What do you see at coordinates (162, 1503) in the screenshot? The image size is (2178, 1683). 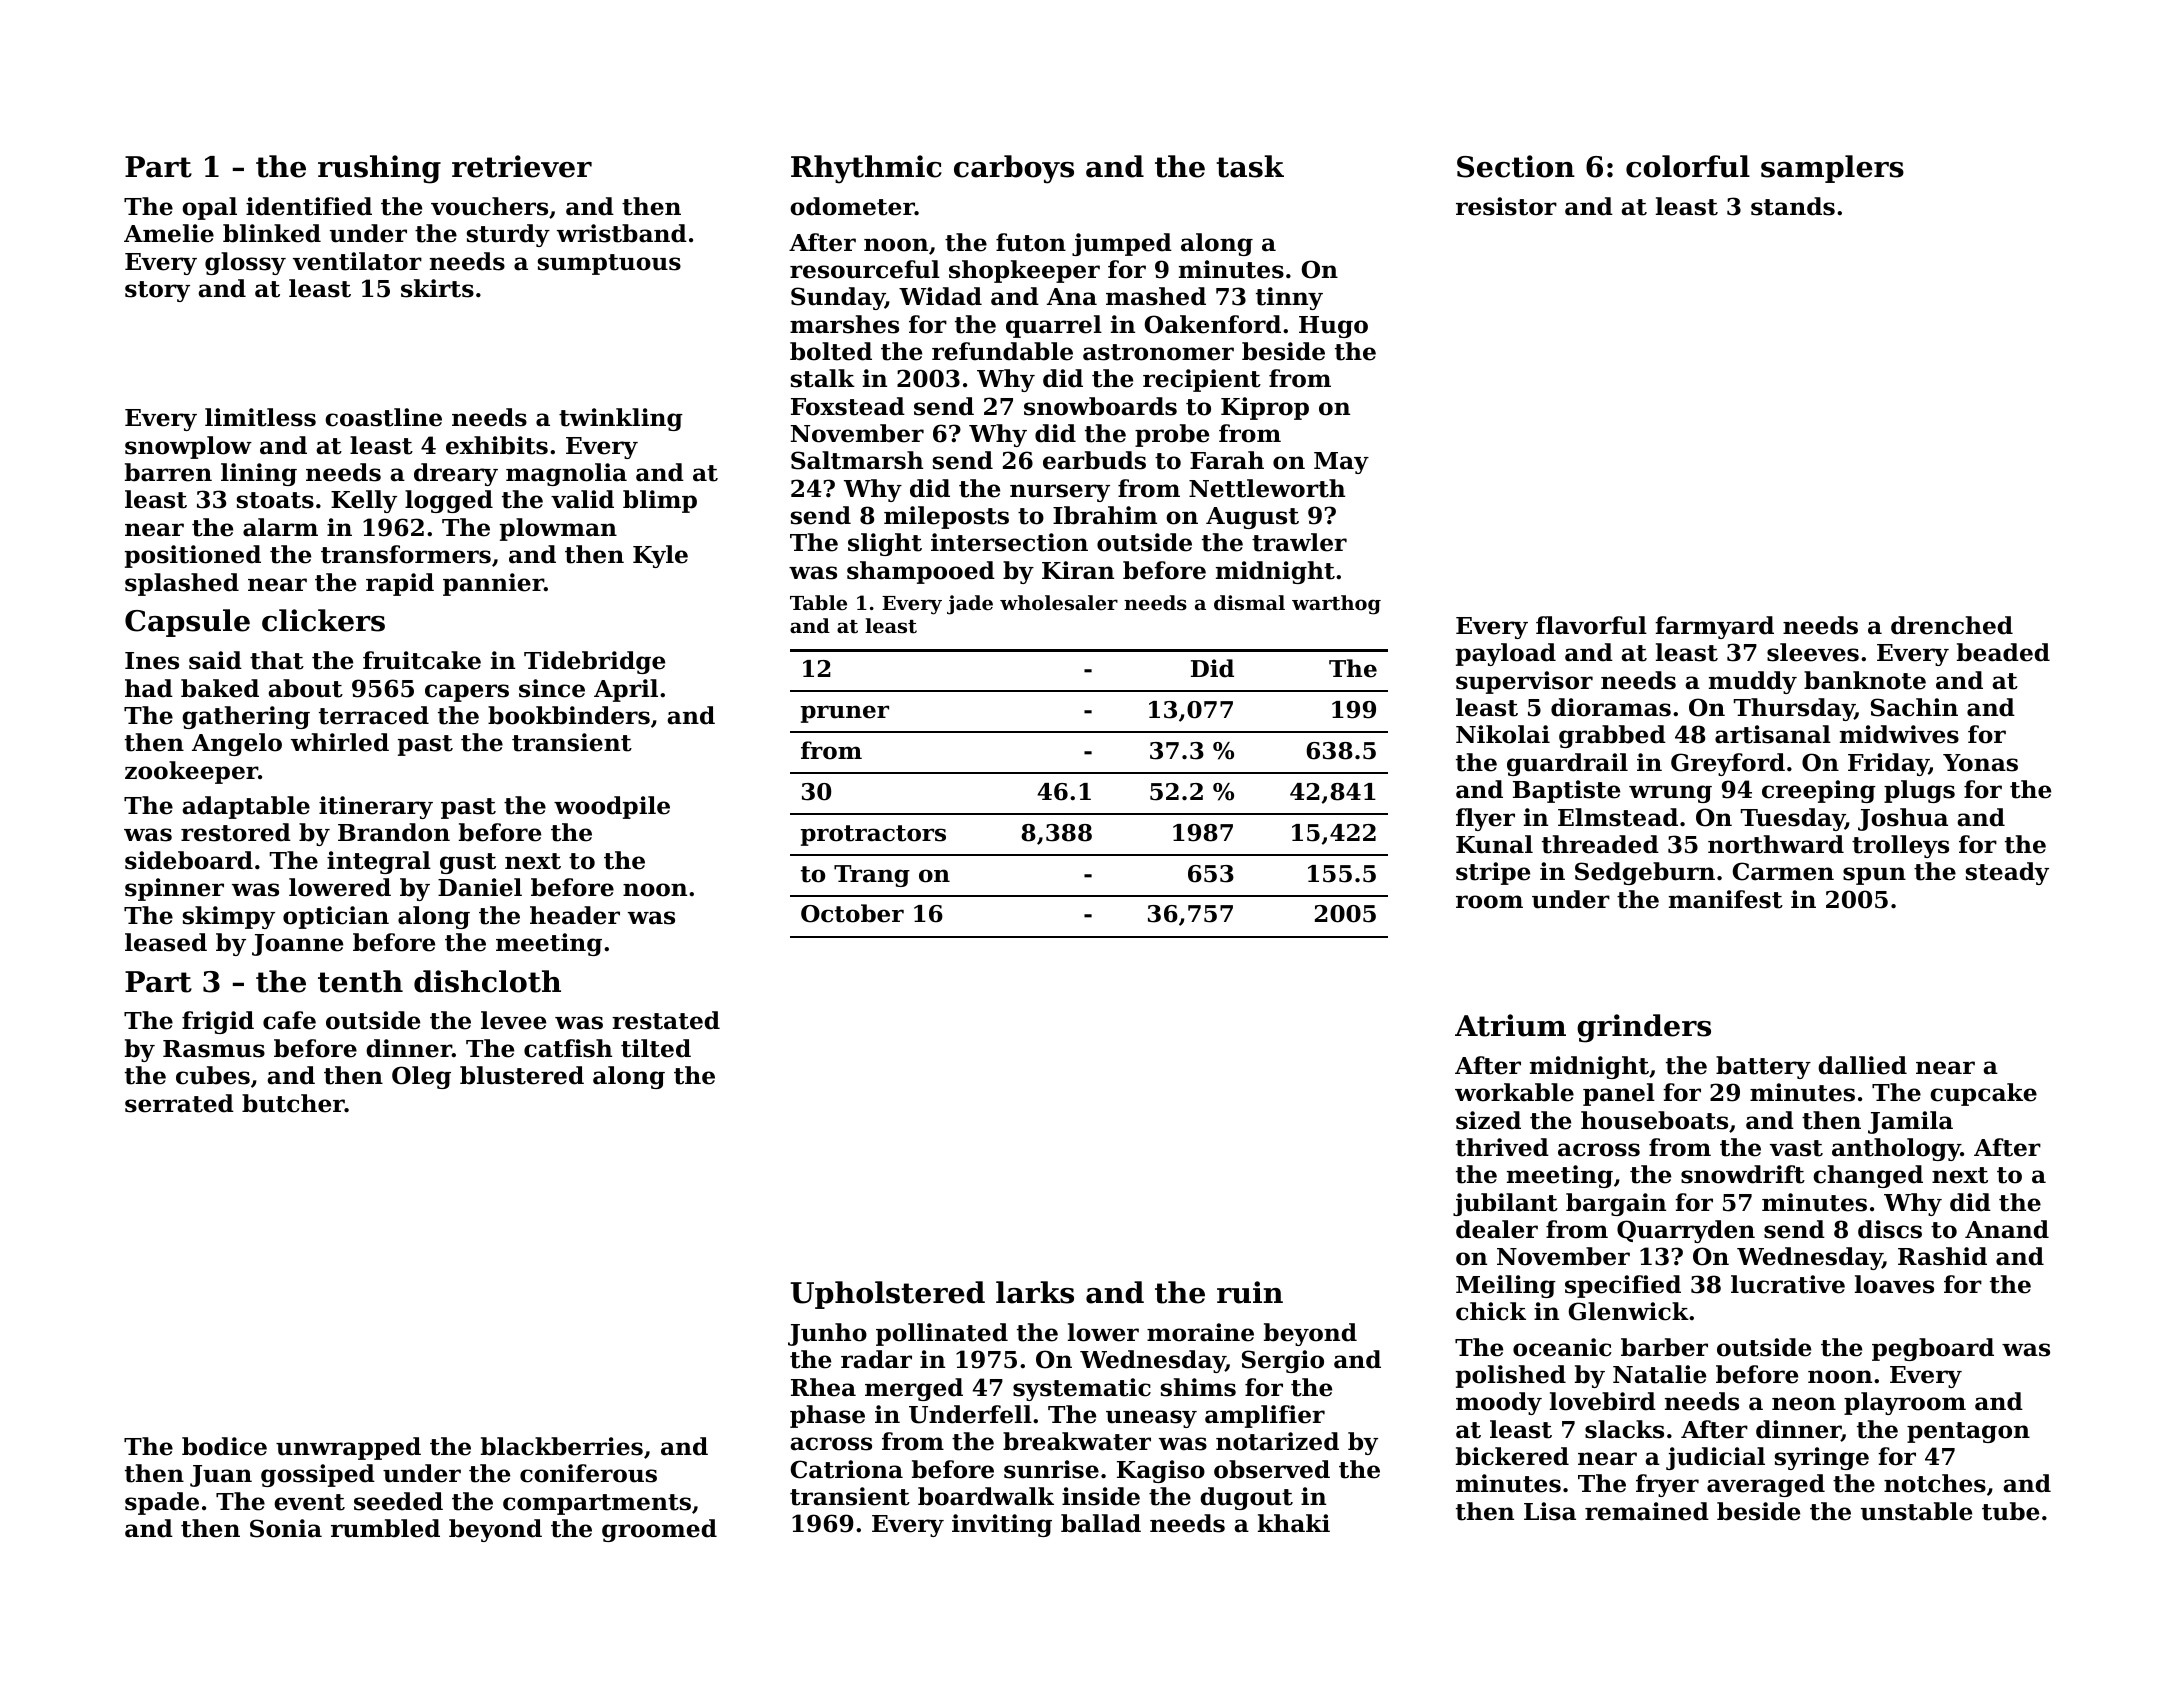 I see `spade` at bounding box center [162, 1503].
